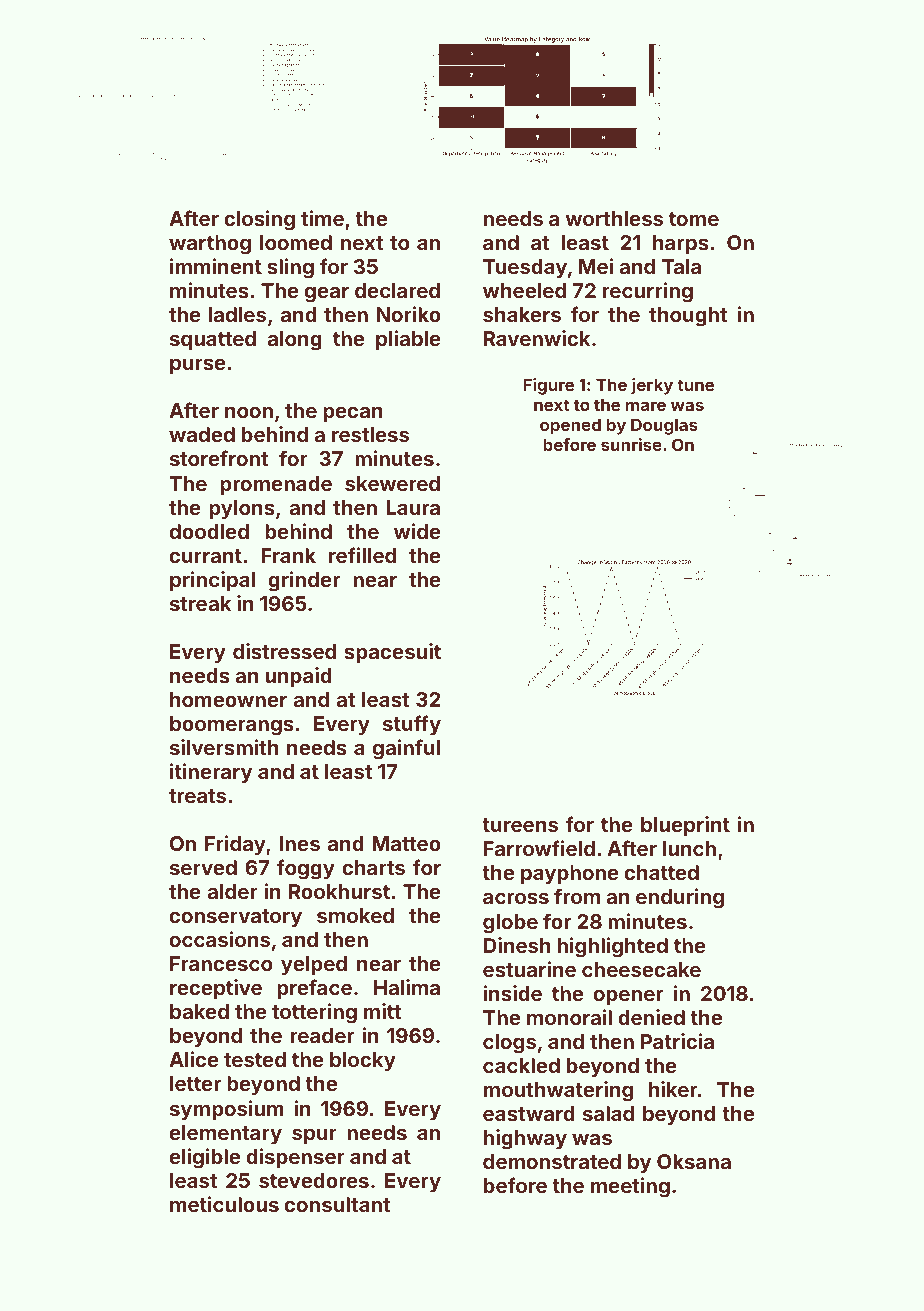 The image size is (924, 1311). I want to click on gear, so click(327, 294).
